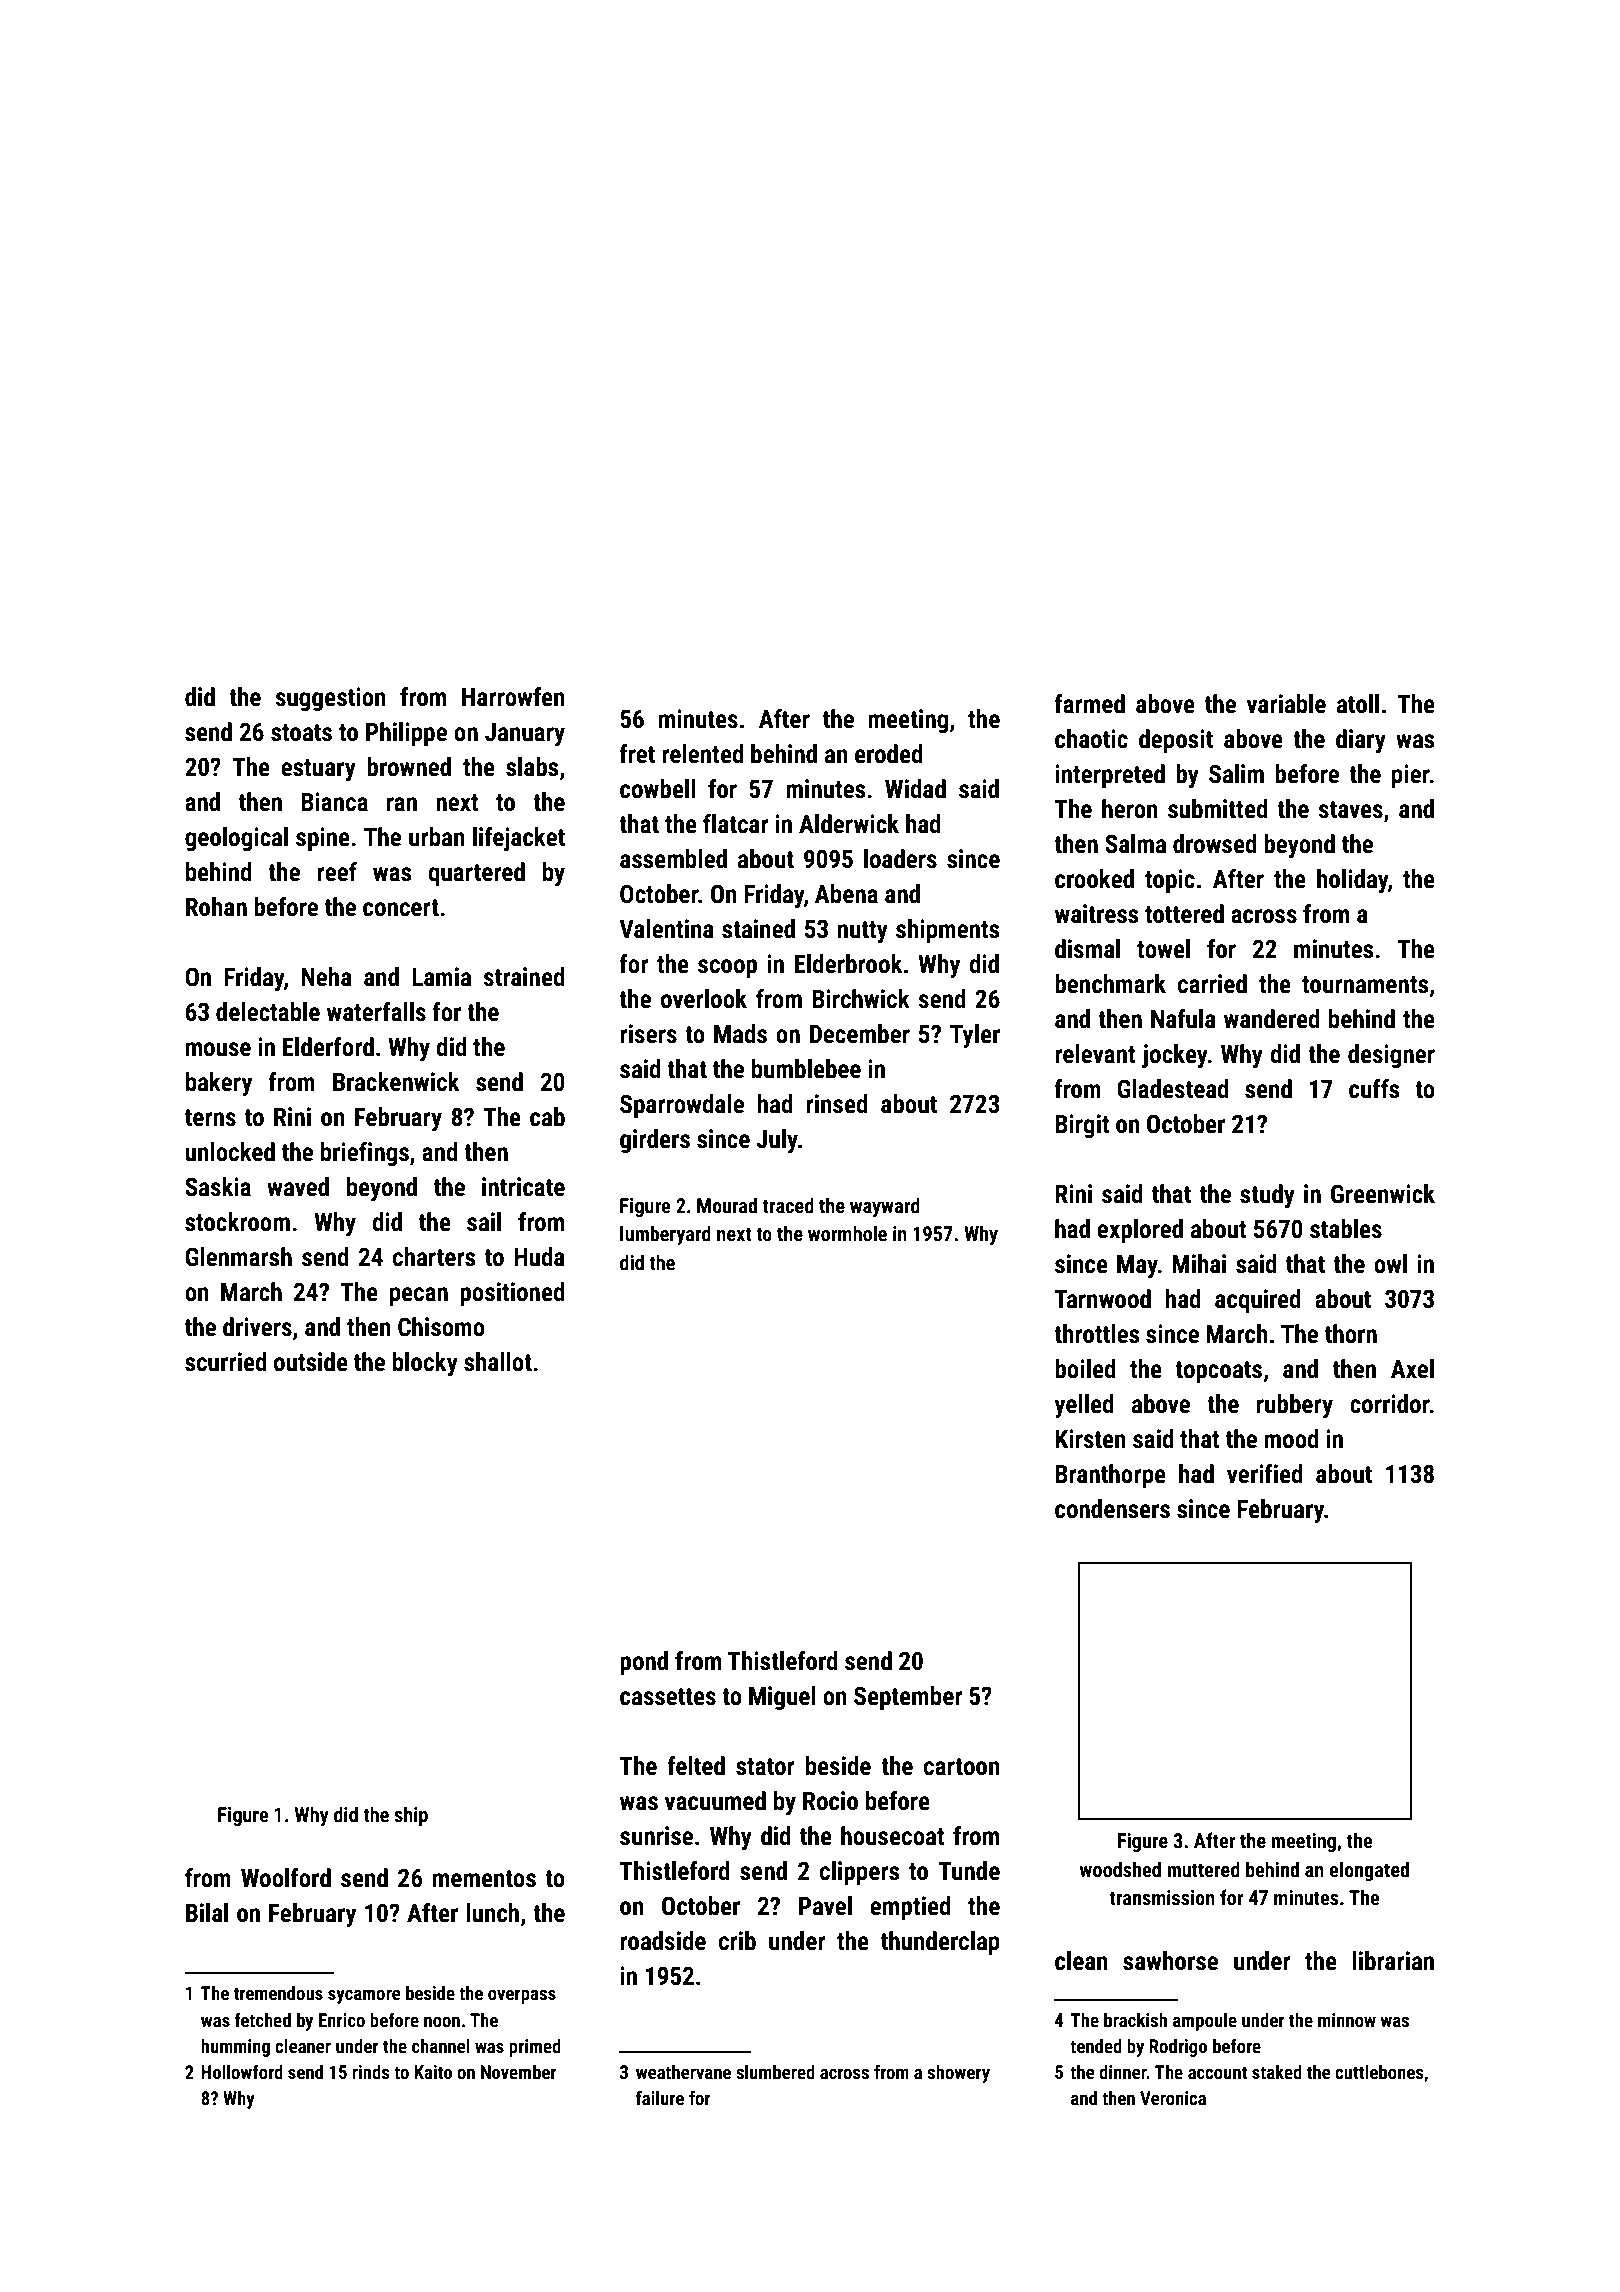 The width and height of the screenshot is (1620, 2292). Describe the element at coordinates (409, 767) in the screenshot. I see `browned` at that location.
